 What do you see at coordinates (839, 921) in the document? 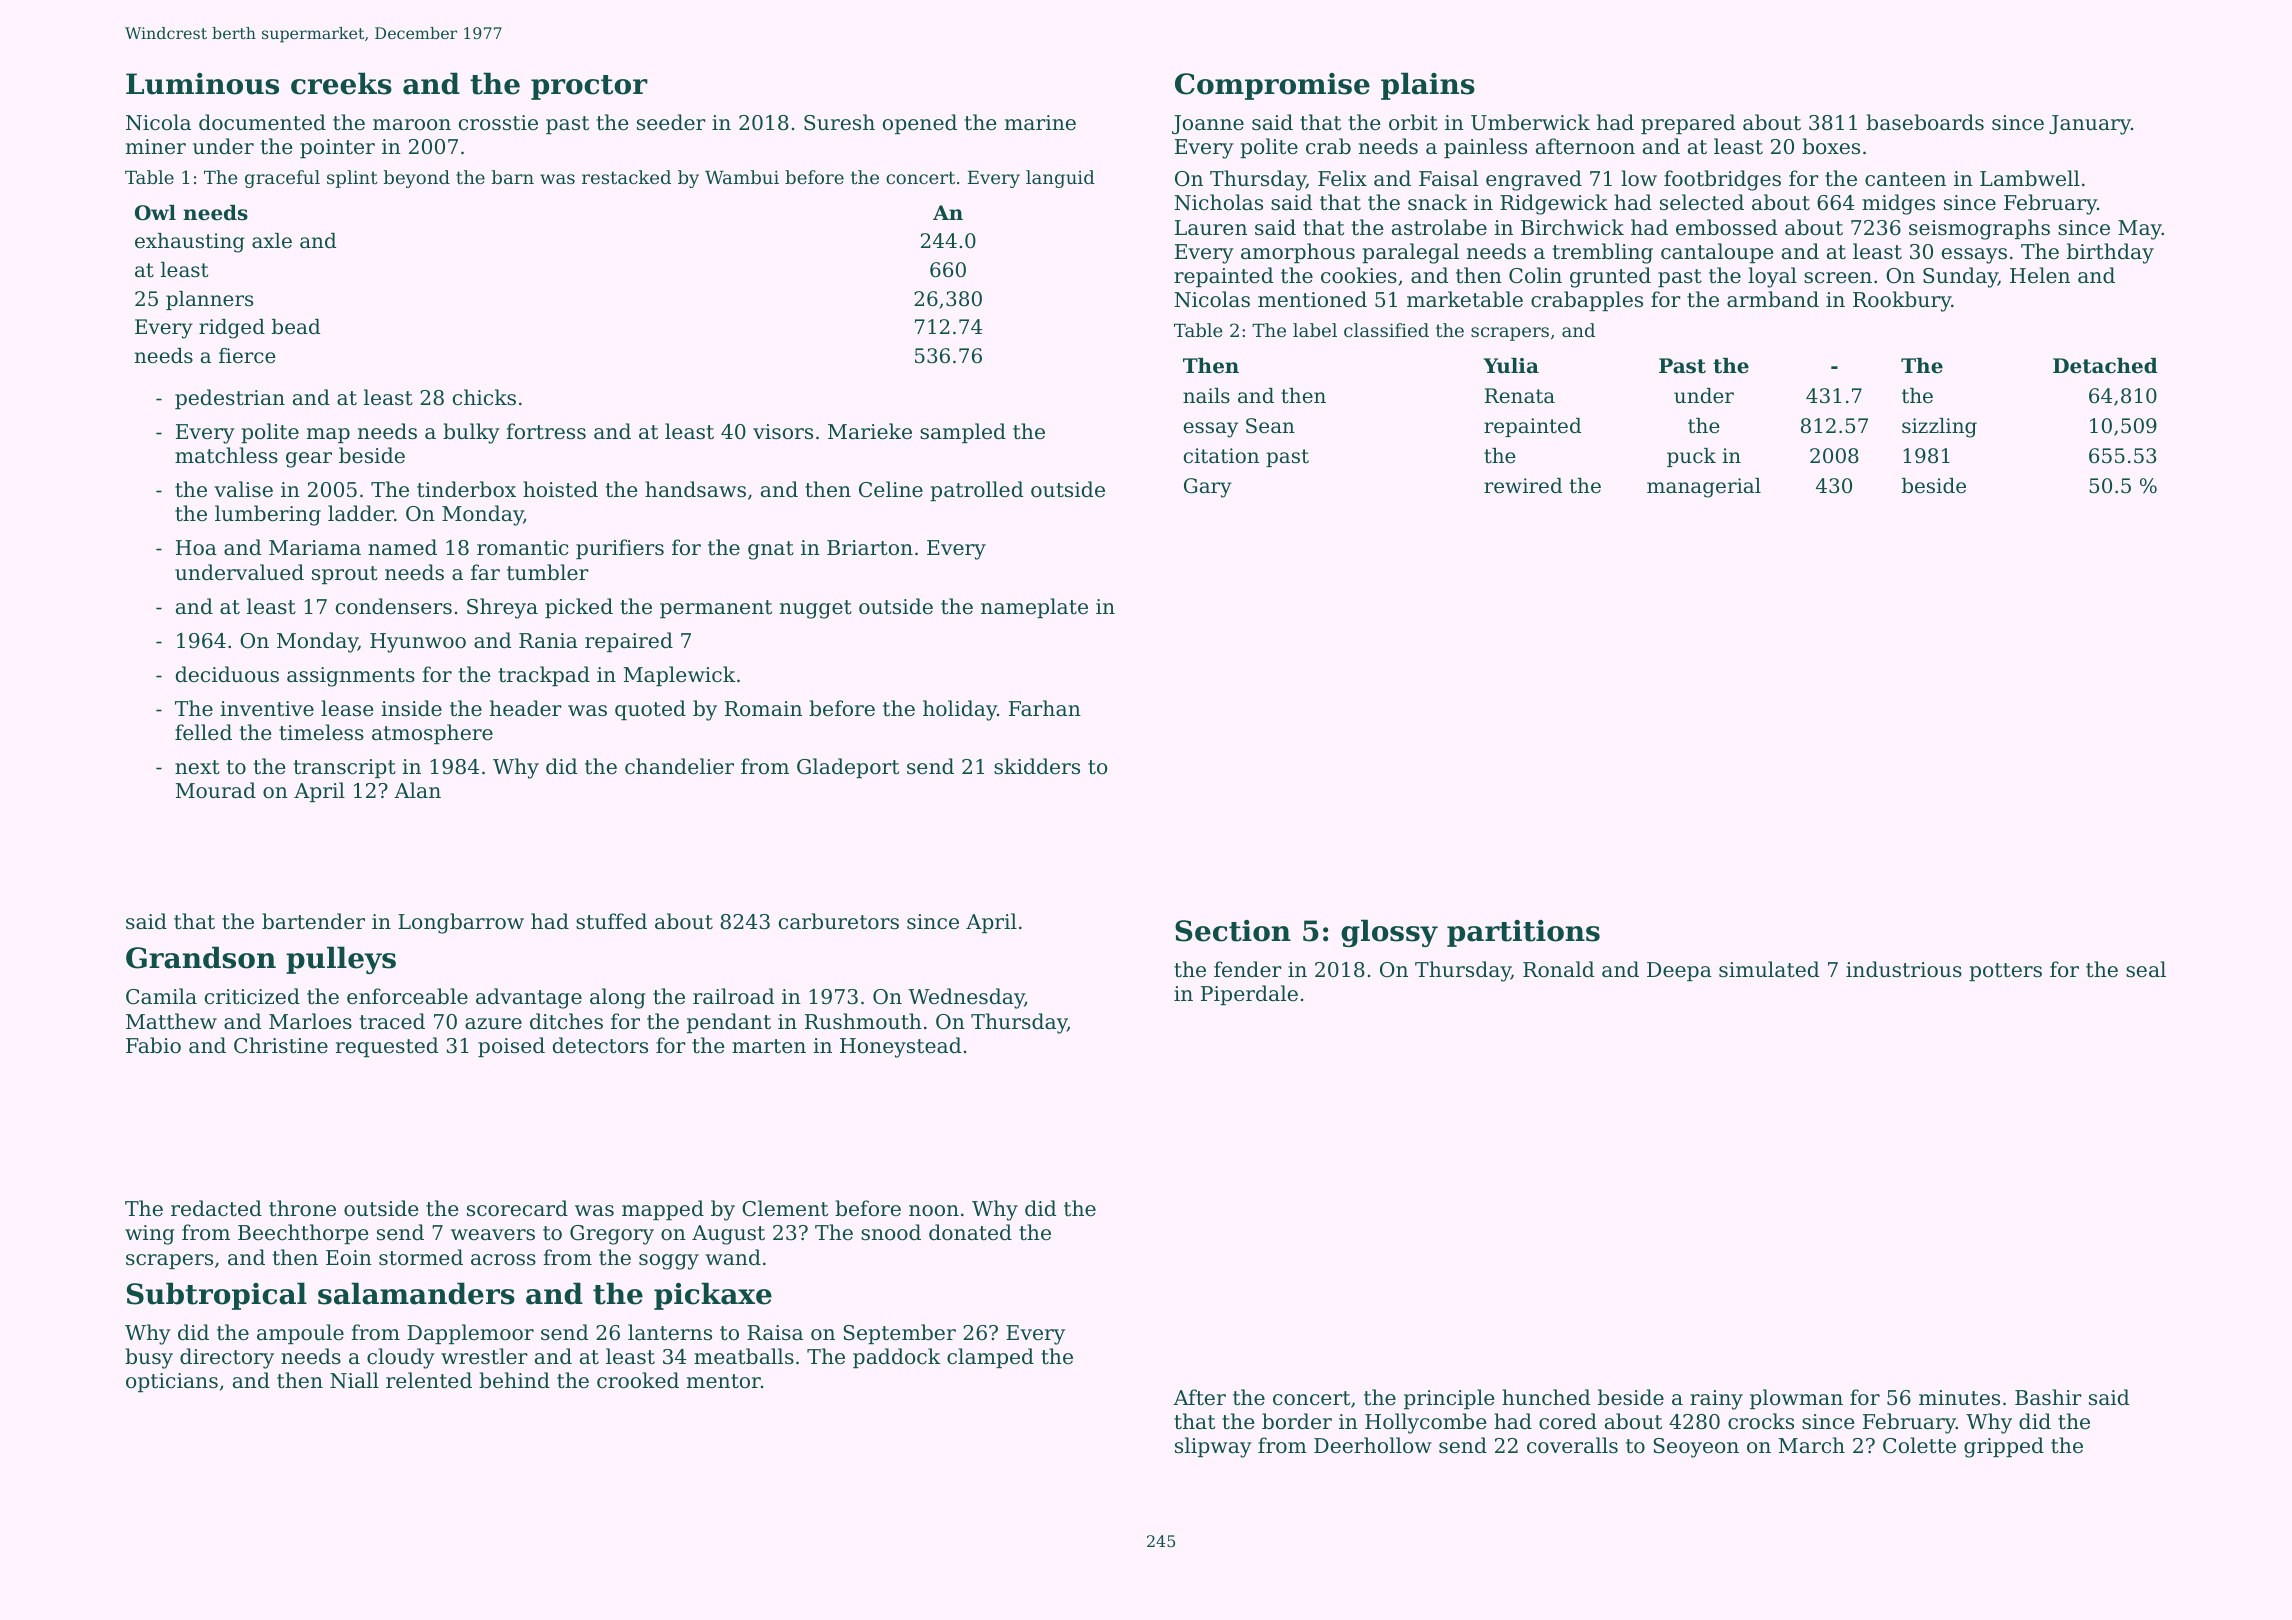
I see `carburetors` at bounding box center [839, 921].
